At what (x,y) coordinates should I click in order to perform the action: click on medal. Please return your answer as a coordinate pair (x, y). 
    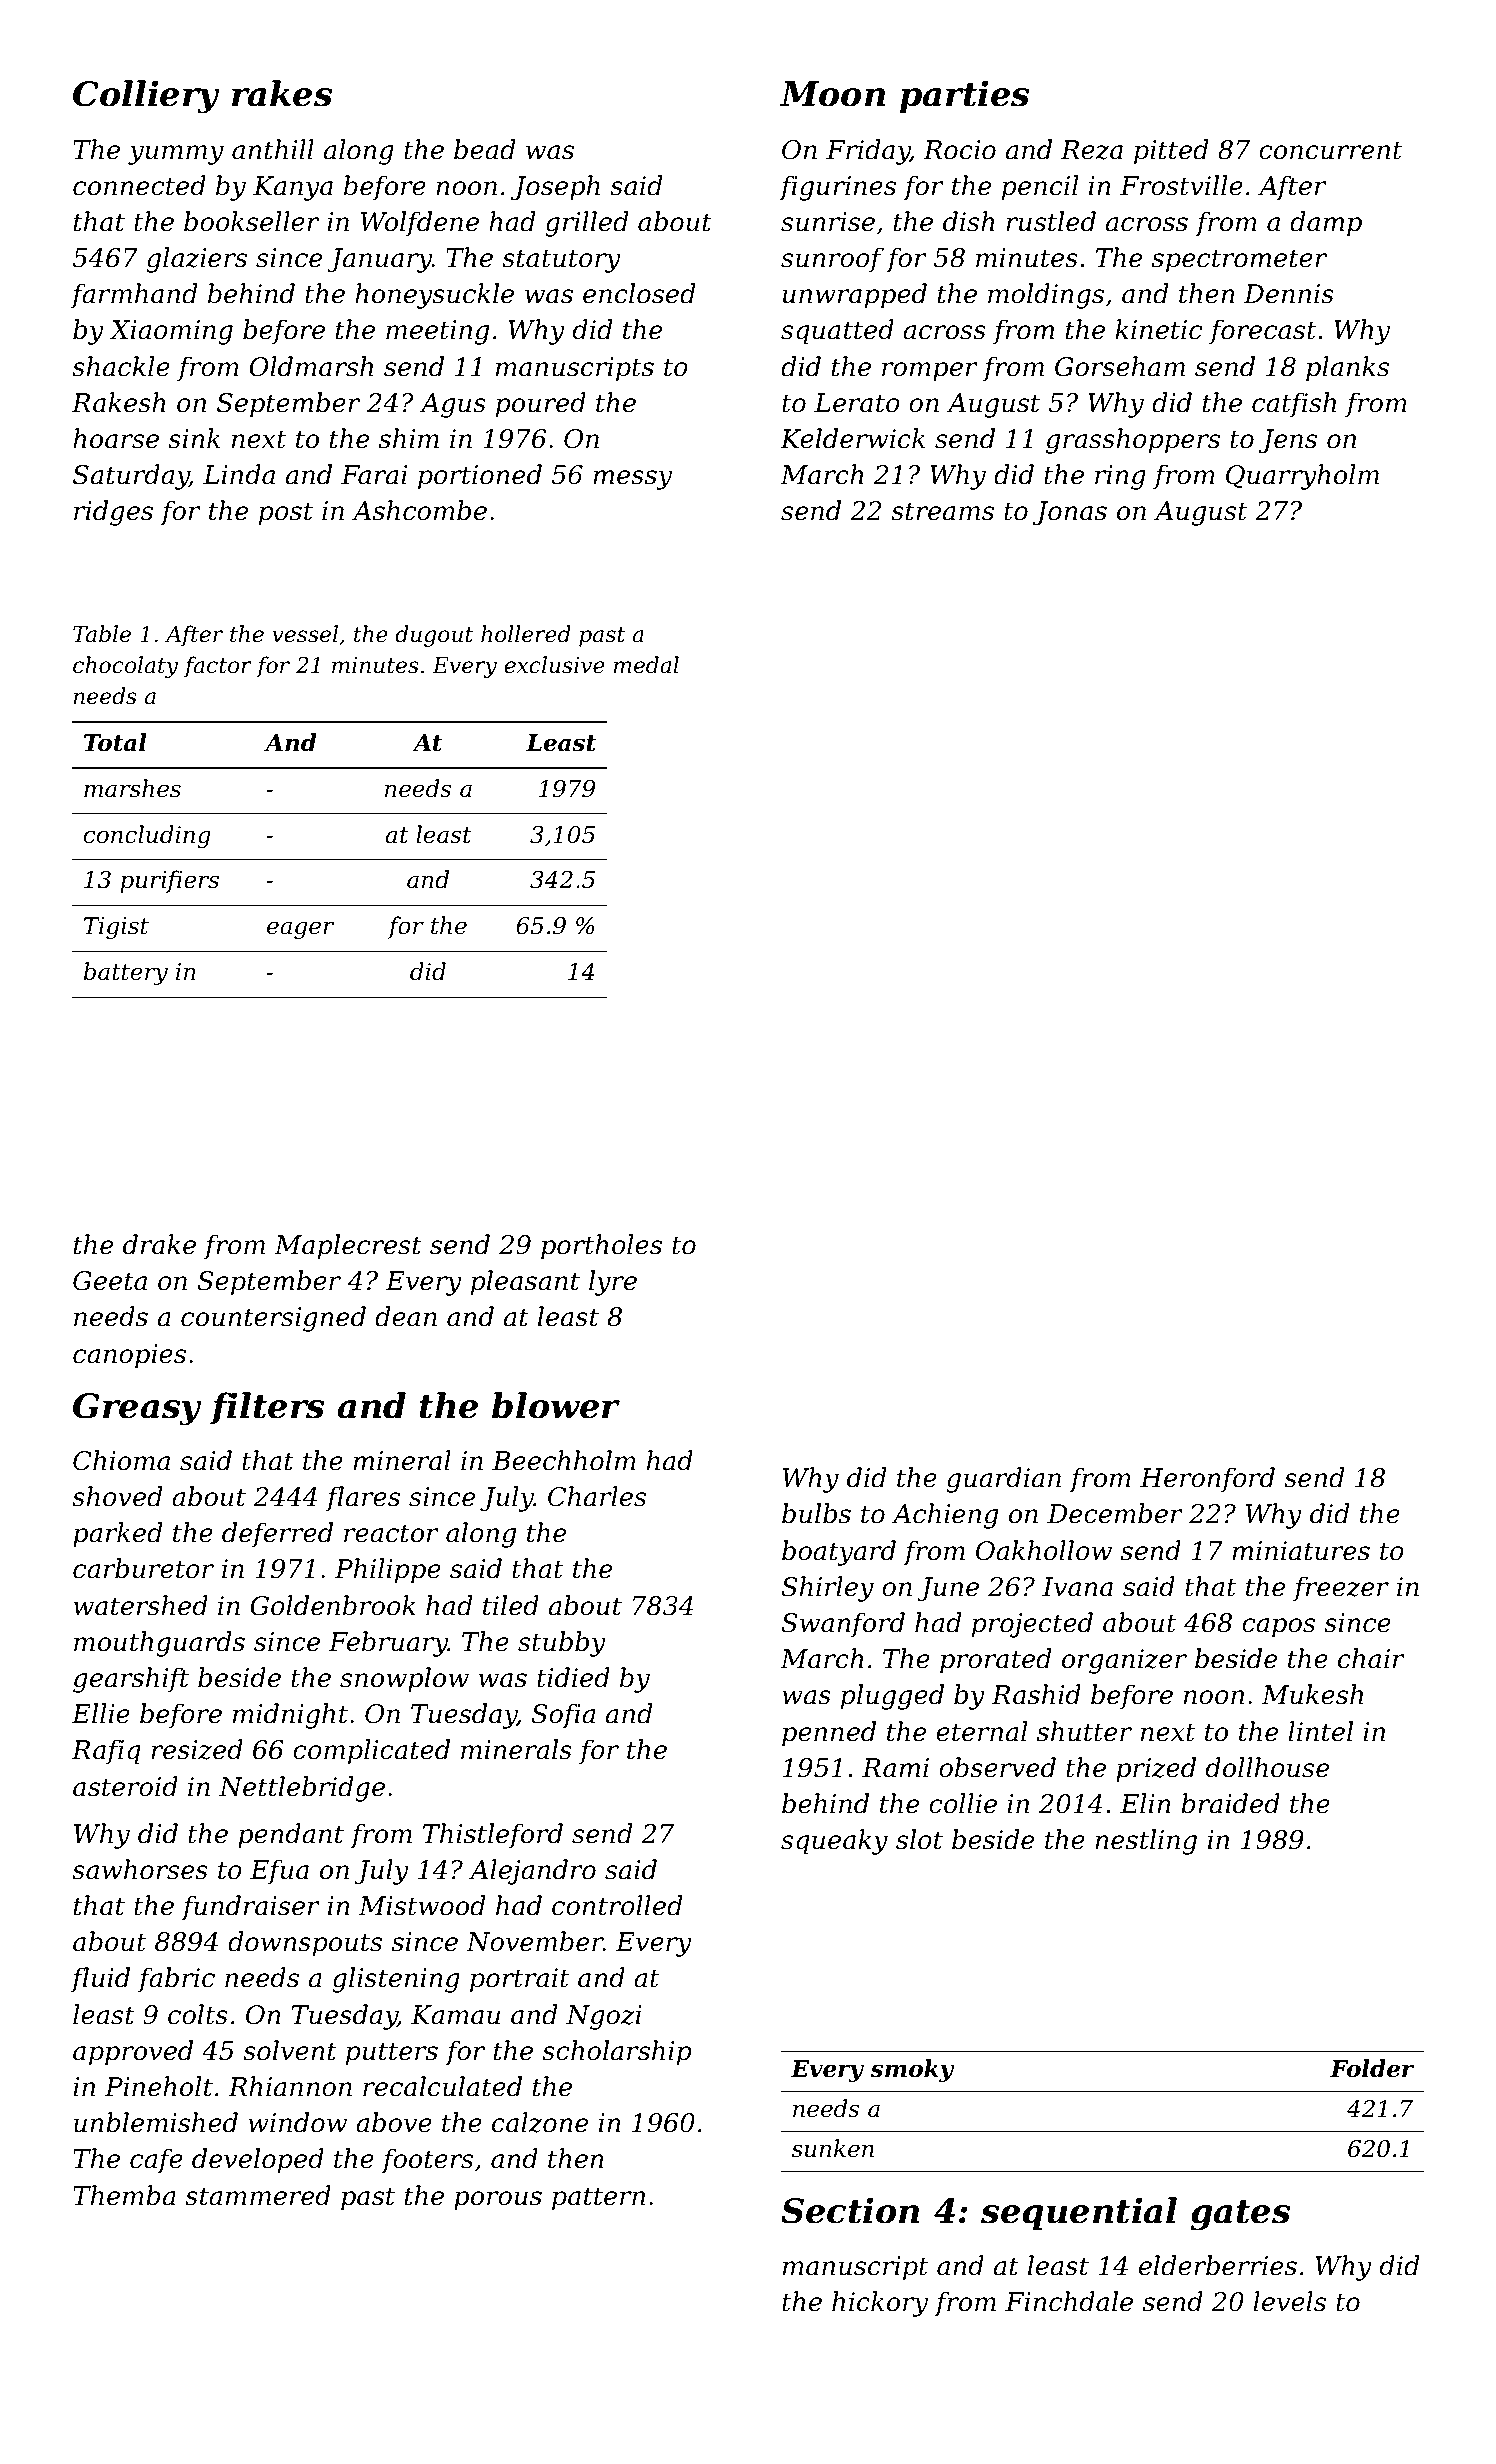
    Looking at the image, I should click on (646, 665).
